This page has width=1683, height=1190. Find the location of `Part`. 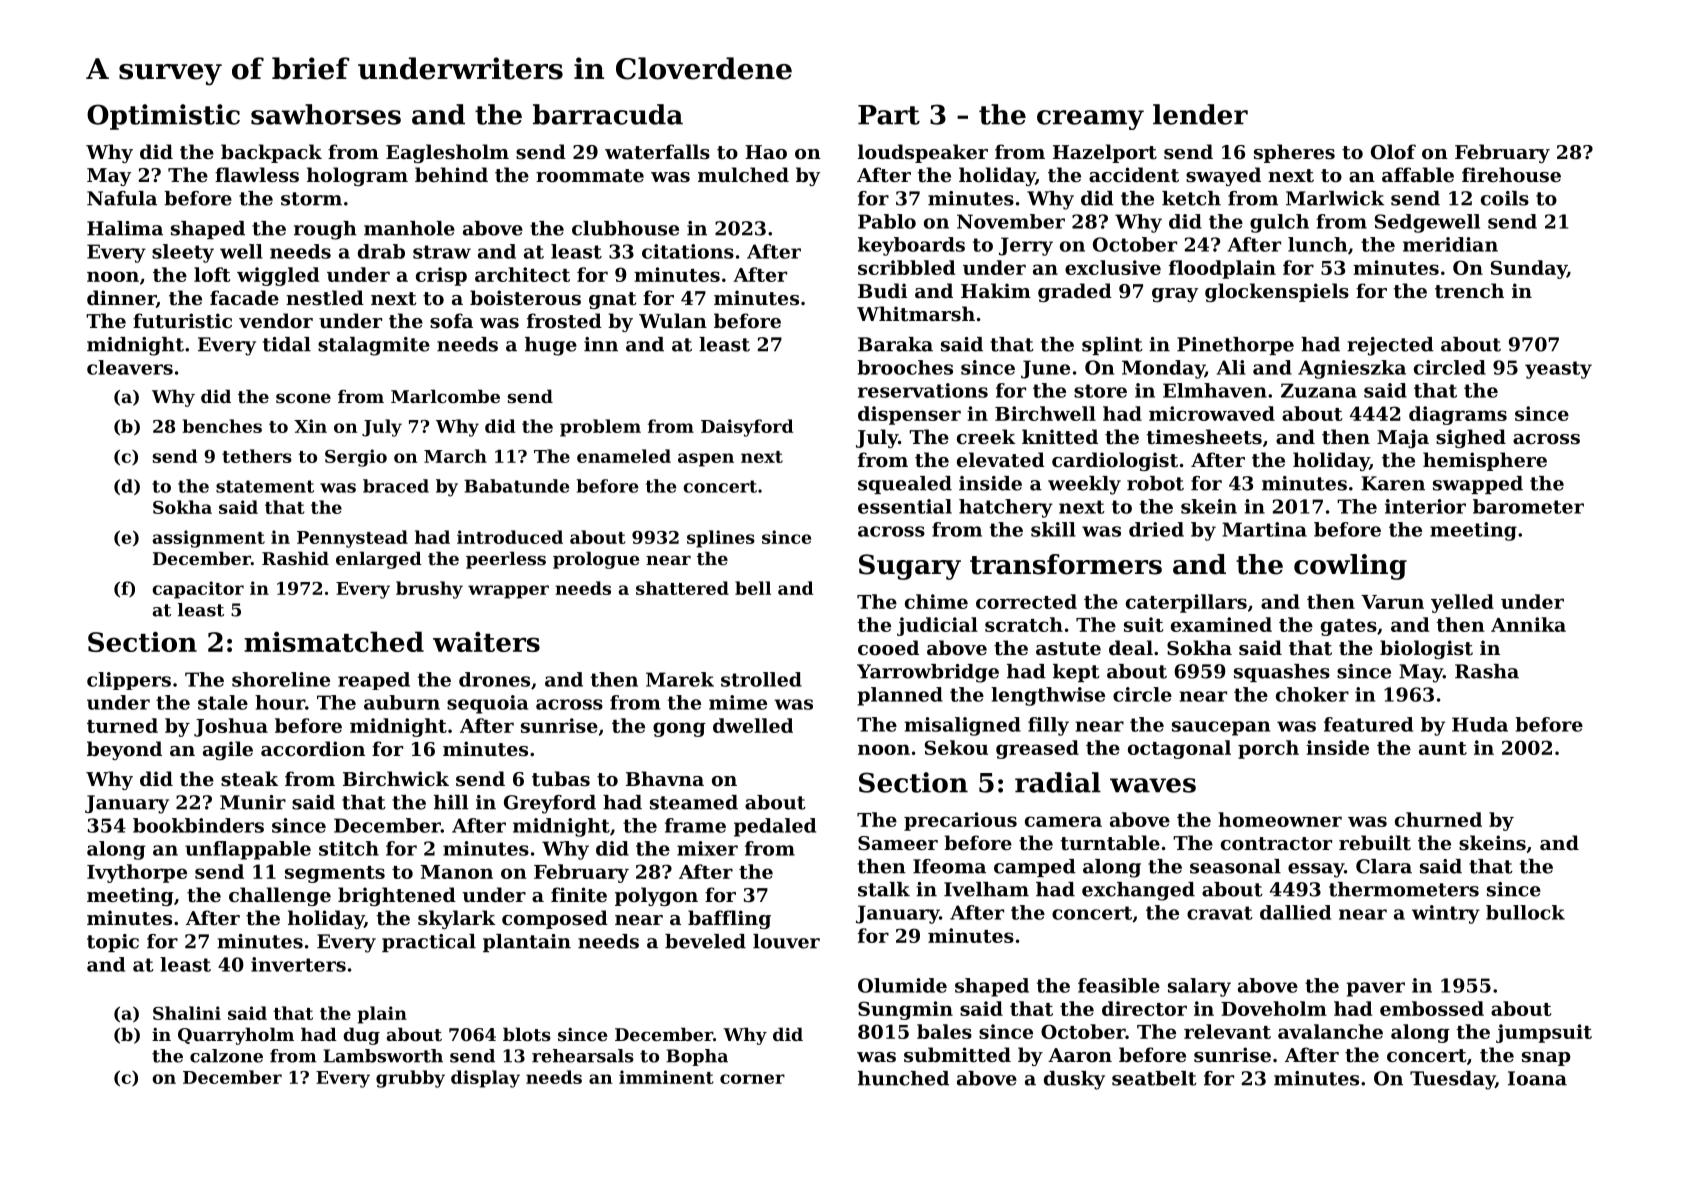

Part is located at coordinates (889, 115).
